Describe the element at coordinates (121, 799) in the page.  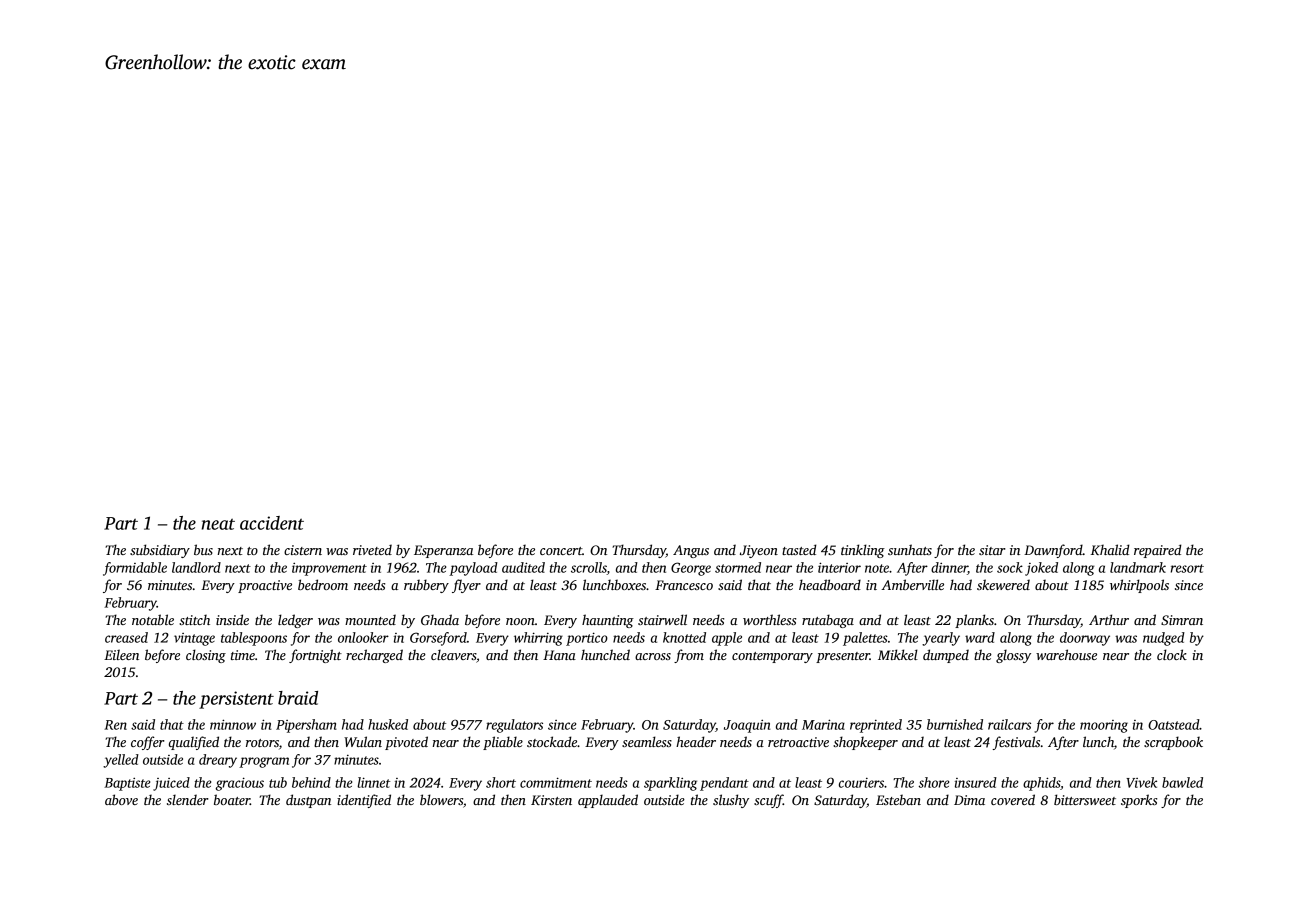
I see `above` at that location.
